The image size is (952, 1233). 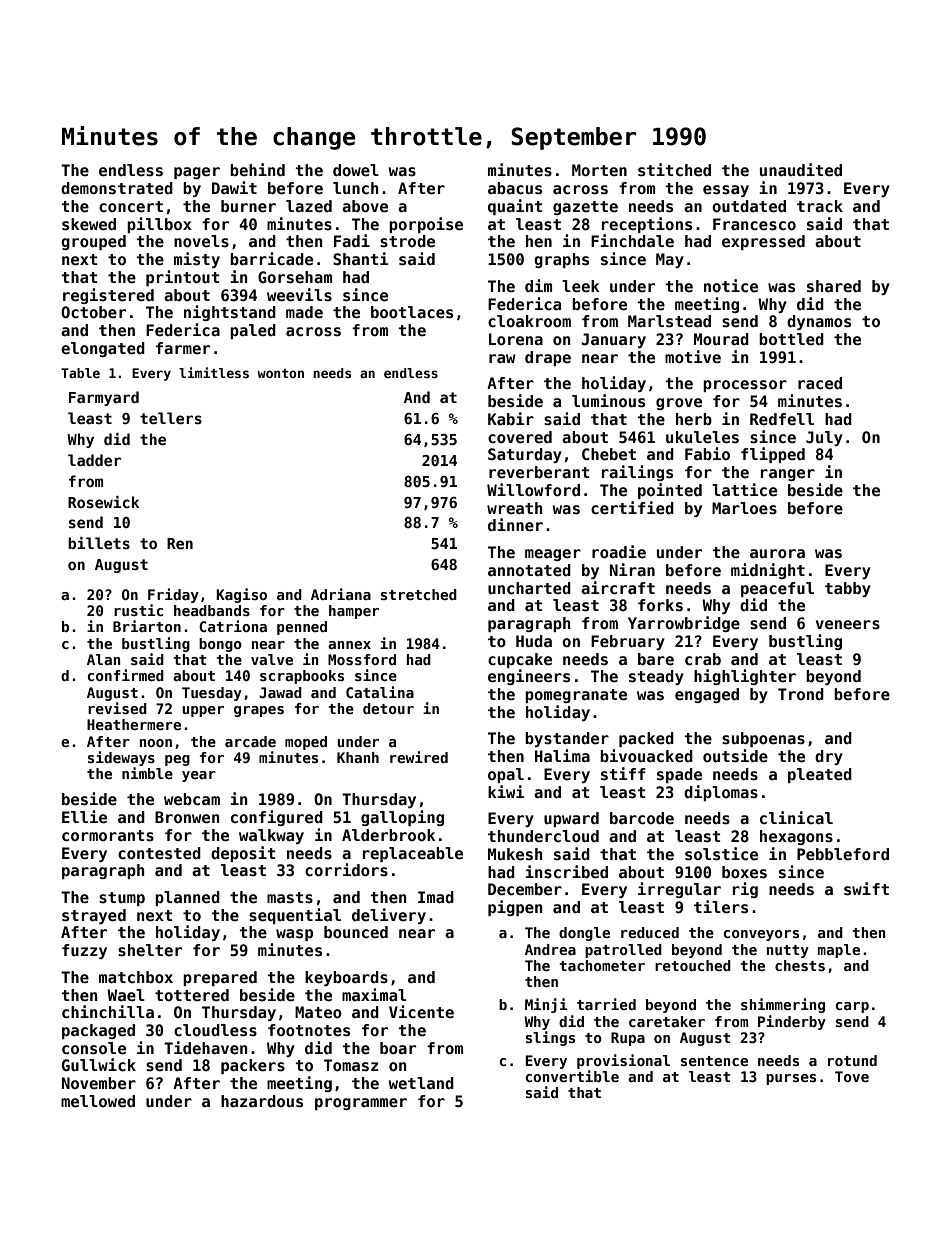 What do you see at coordinates (98, 1101) in the page?
I see `mellowed` at bounding box center [98, 1101].
